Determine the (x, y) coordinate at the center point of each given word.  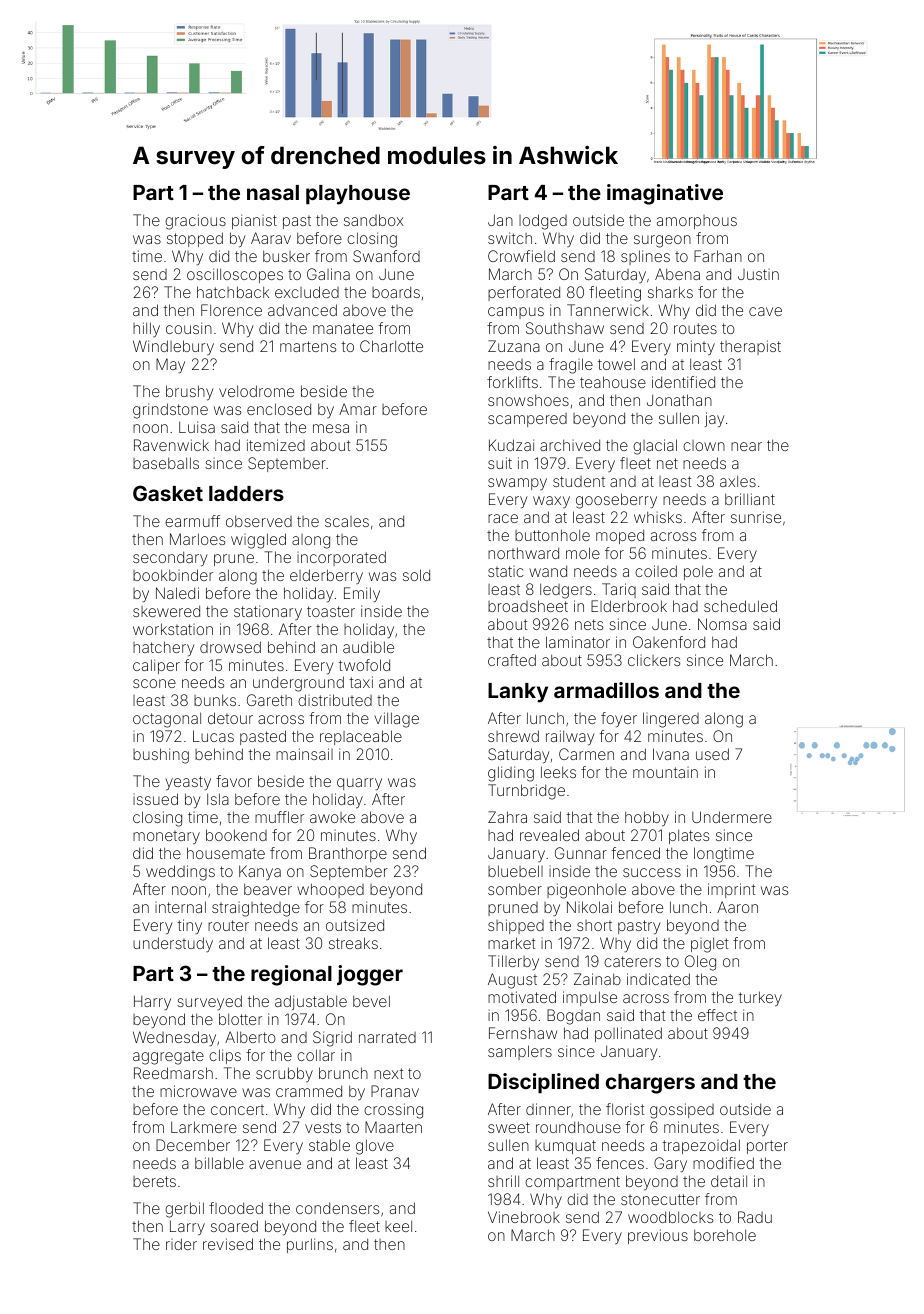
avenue (275, 1164)
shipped (516, 926)
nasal (273, 192)
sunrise (756, 517)
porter (767, 1147)
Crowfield (521, 256)
